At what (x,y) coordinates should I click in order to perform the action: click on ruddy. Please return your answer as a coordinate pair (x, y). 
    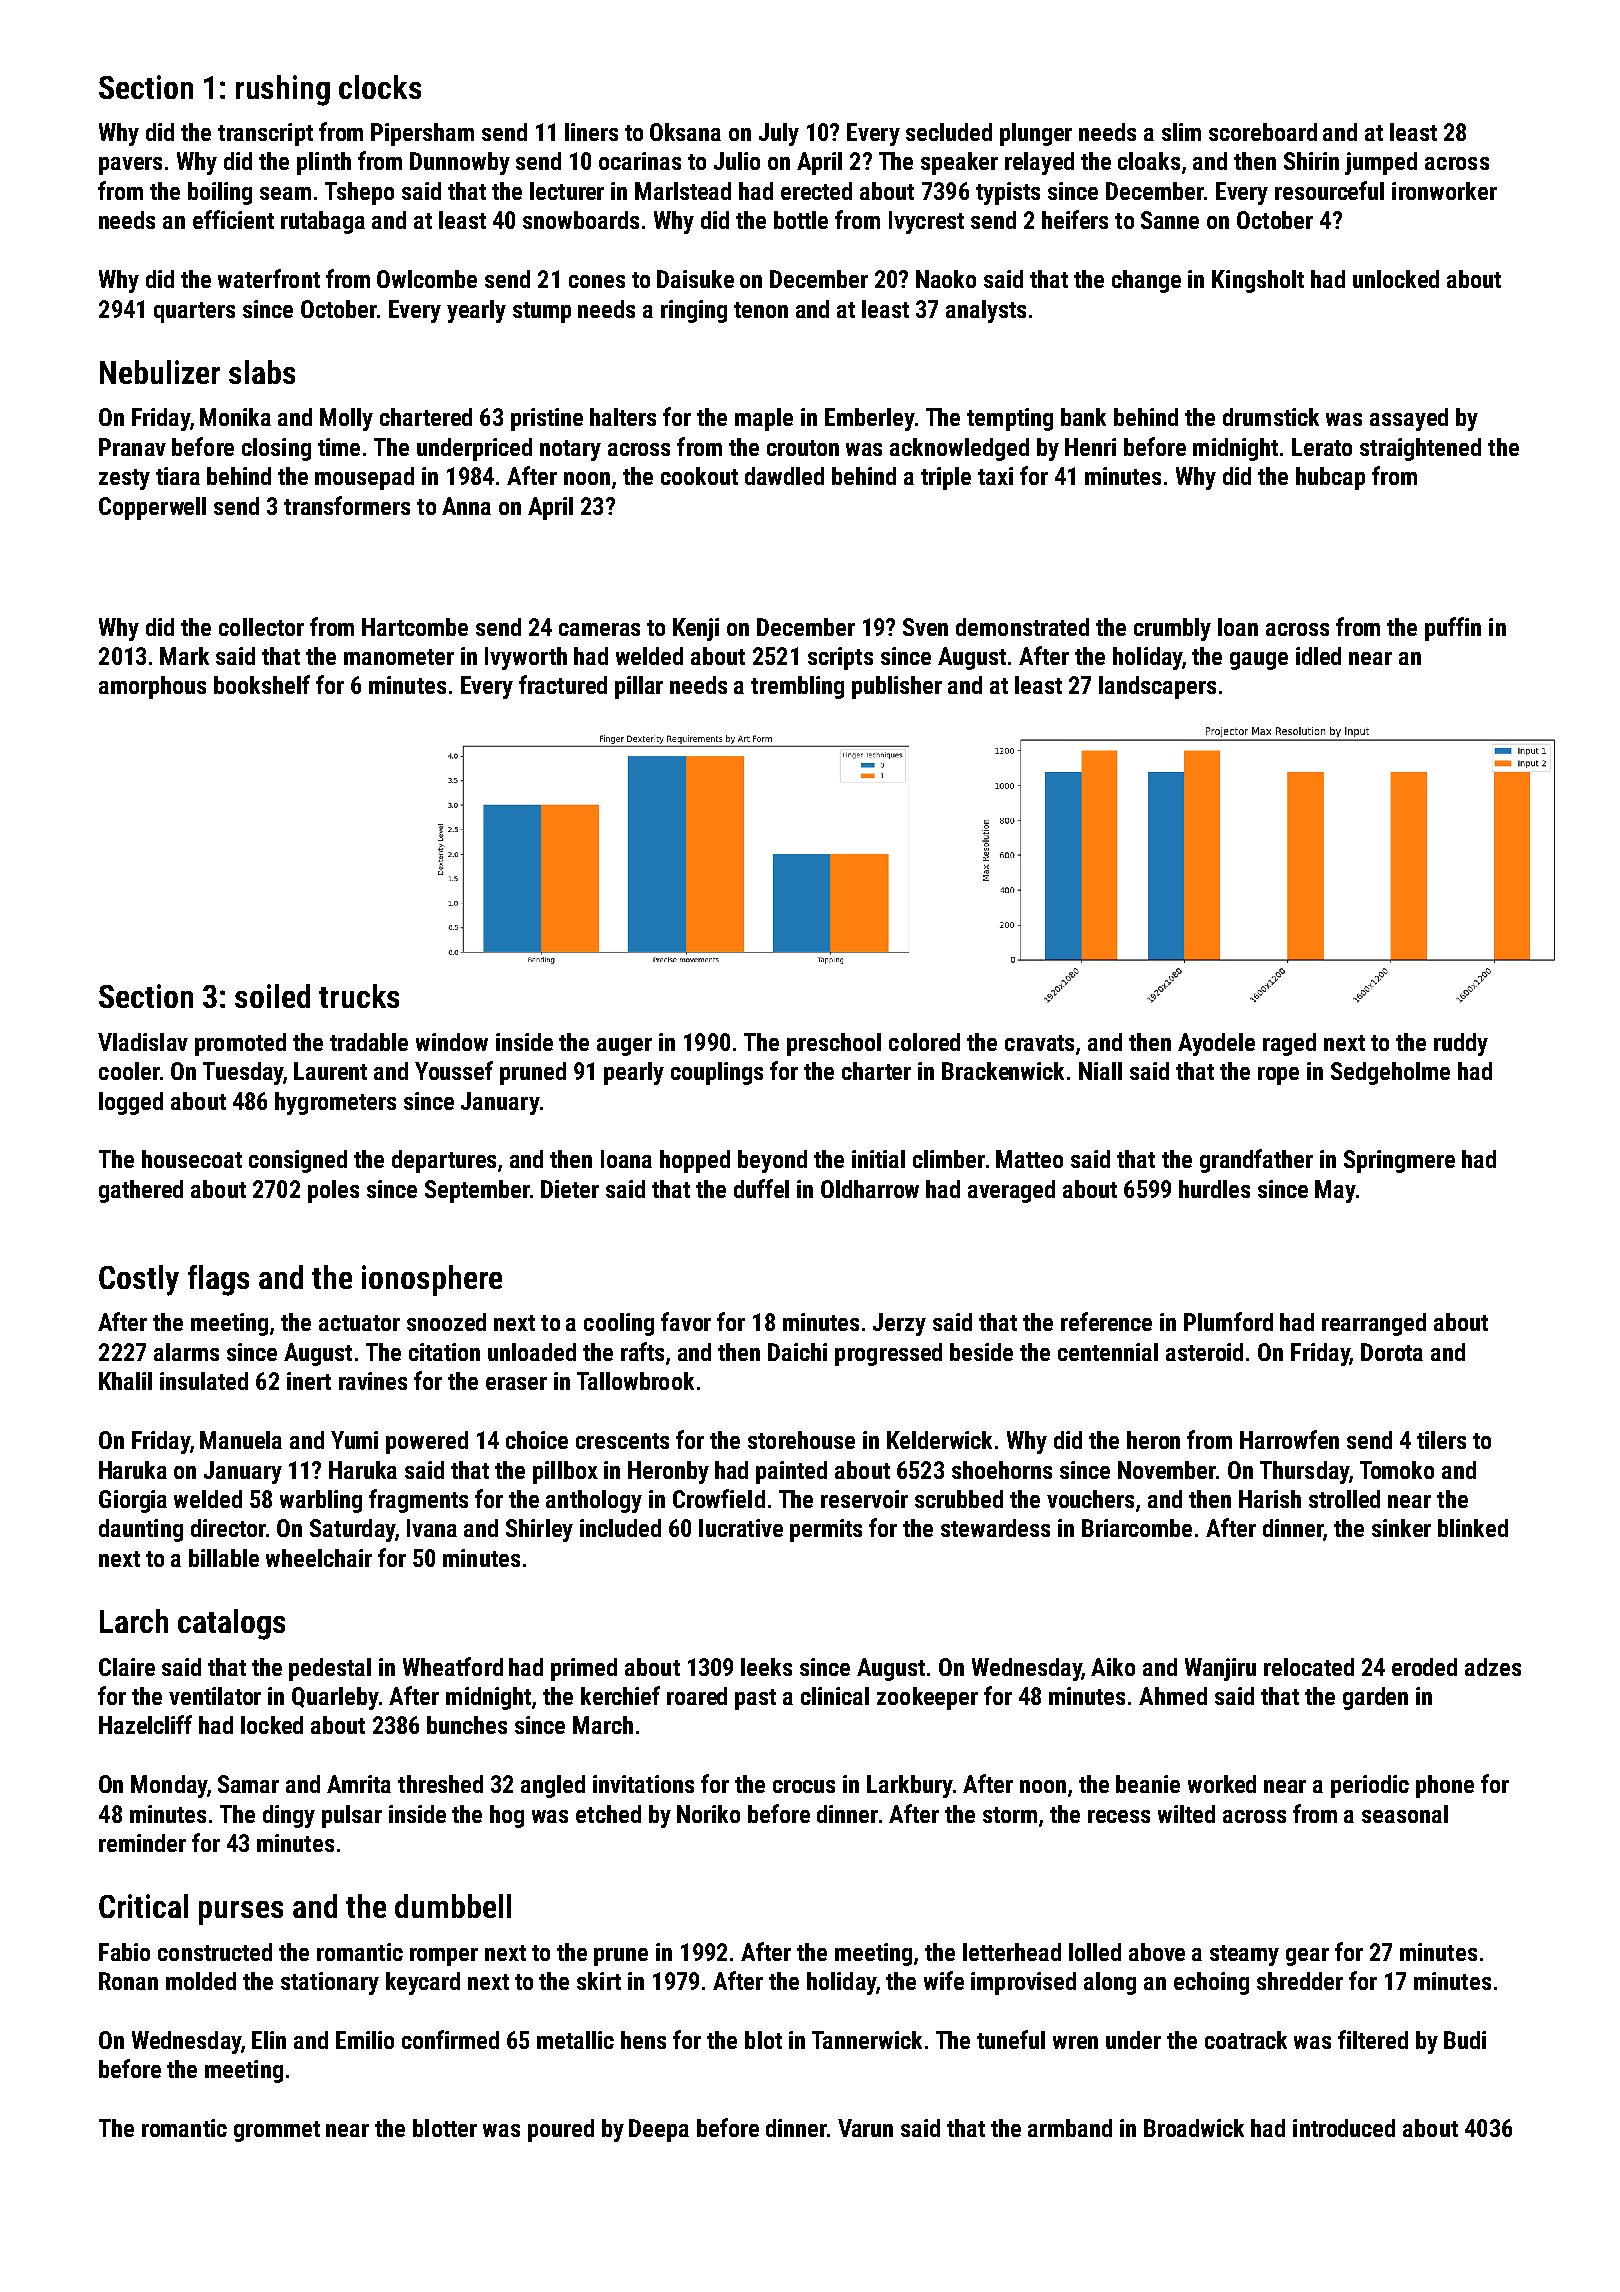
    Looking at the image, I should click on (1461, 1044).
